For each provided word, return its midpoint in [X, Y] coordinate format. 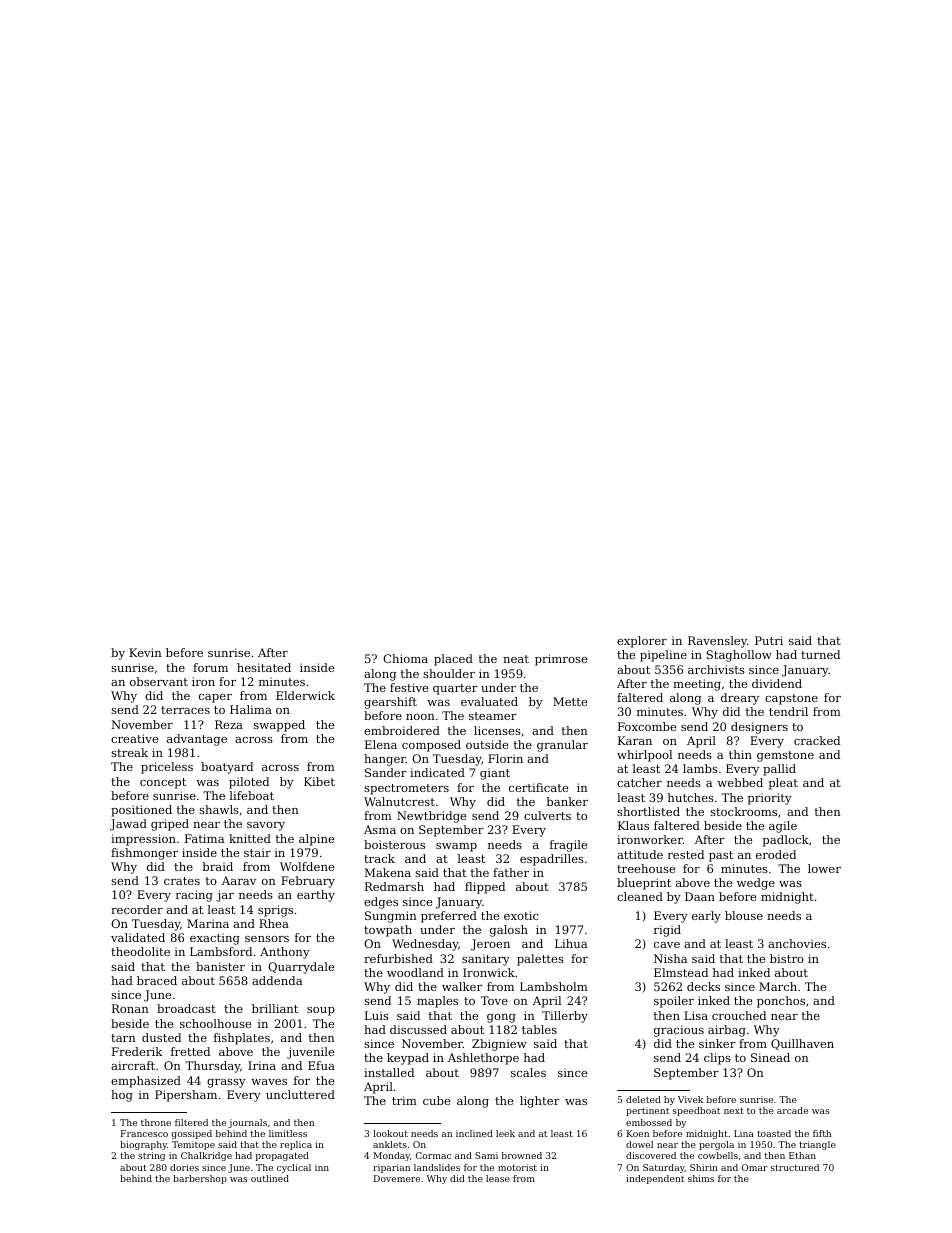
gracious [679, 1031]
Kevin [145, 652]
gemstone [785, 756]
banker [567, 801]
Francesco [144, 1133]
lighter [540, 1102]
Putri [769, 640]
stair [257, 852]
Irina [262, 1065]
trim [404, 1100]
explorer [642, 642]
